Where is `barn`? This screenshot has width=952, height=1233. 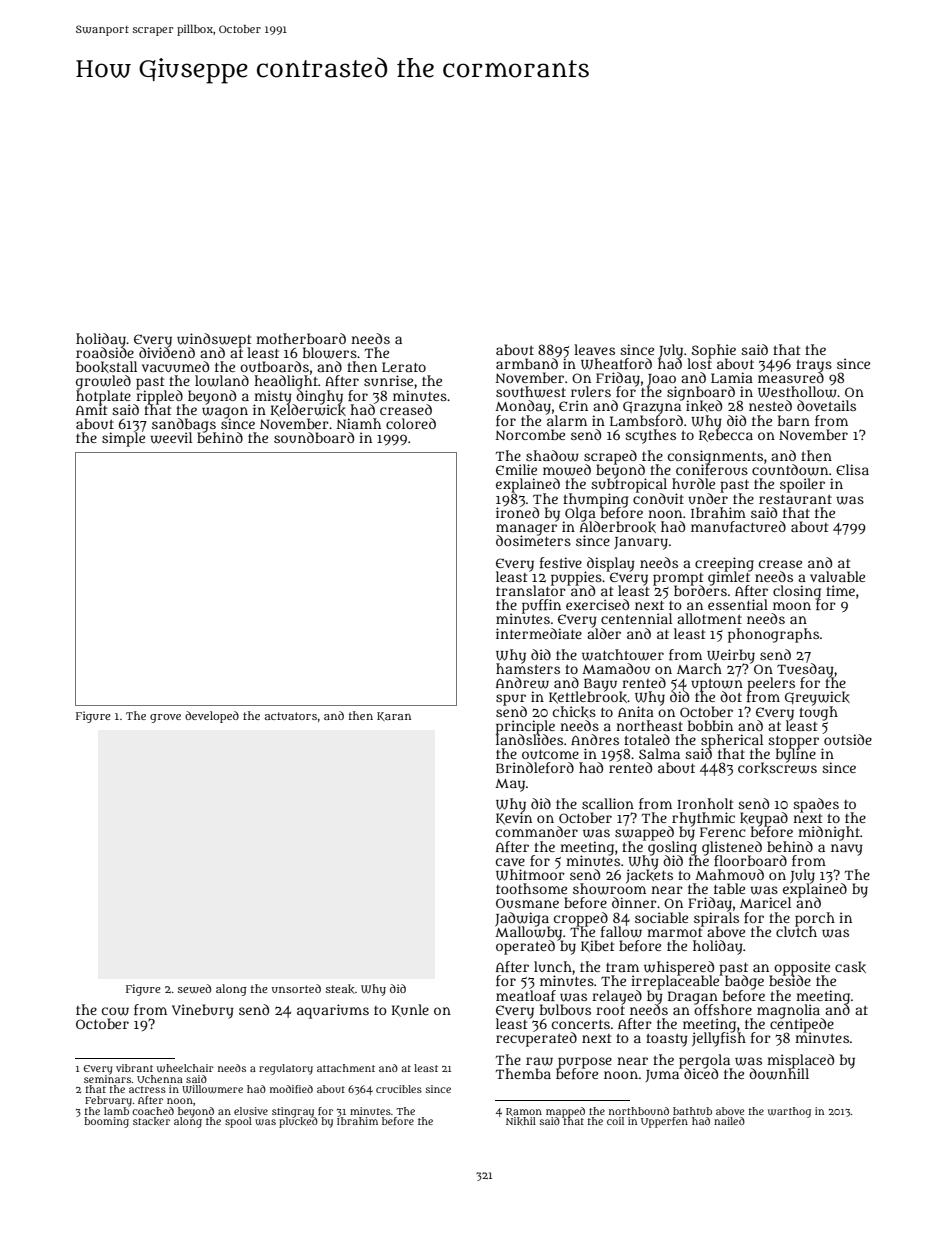 barn is located at coordinates (794, 420).
